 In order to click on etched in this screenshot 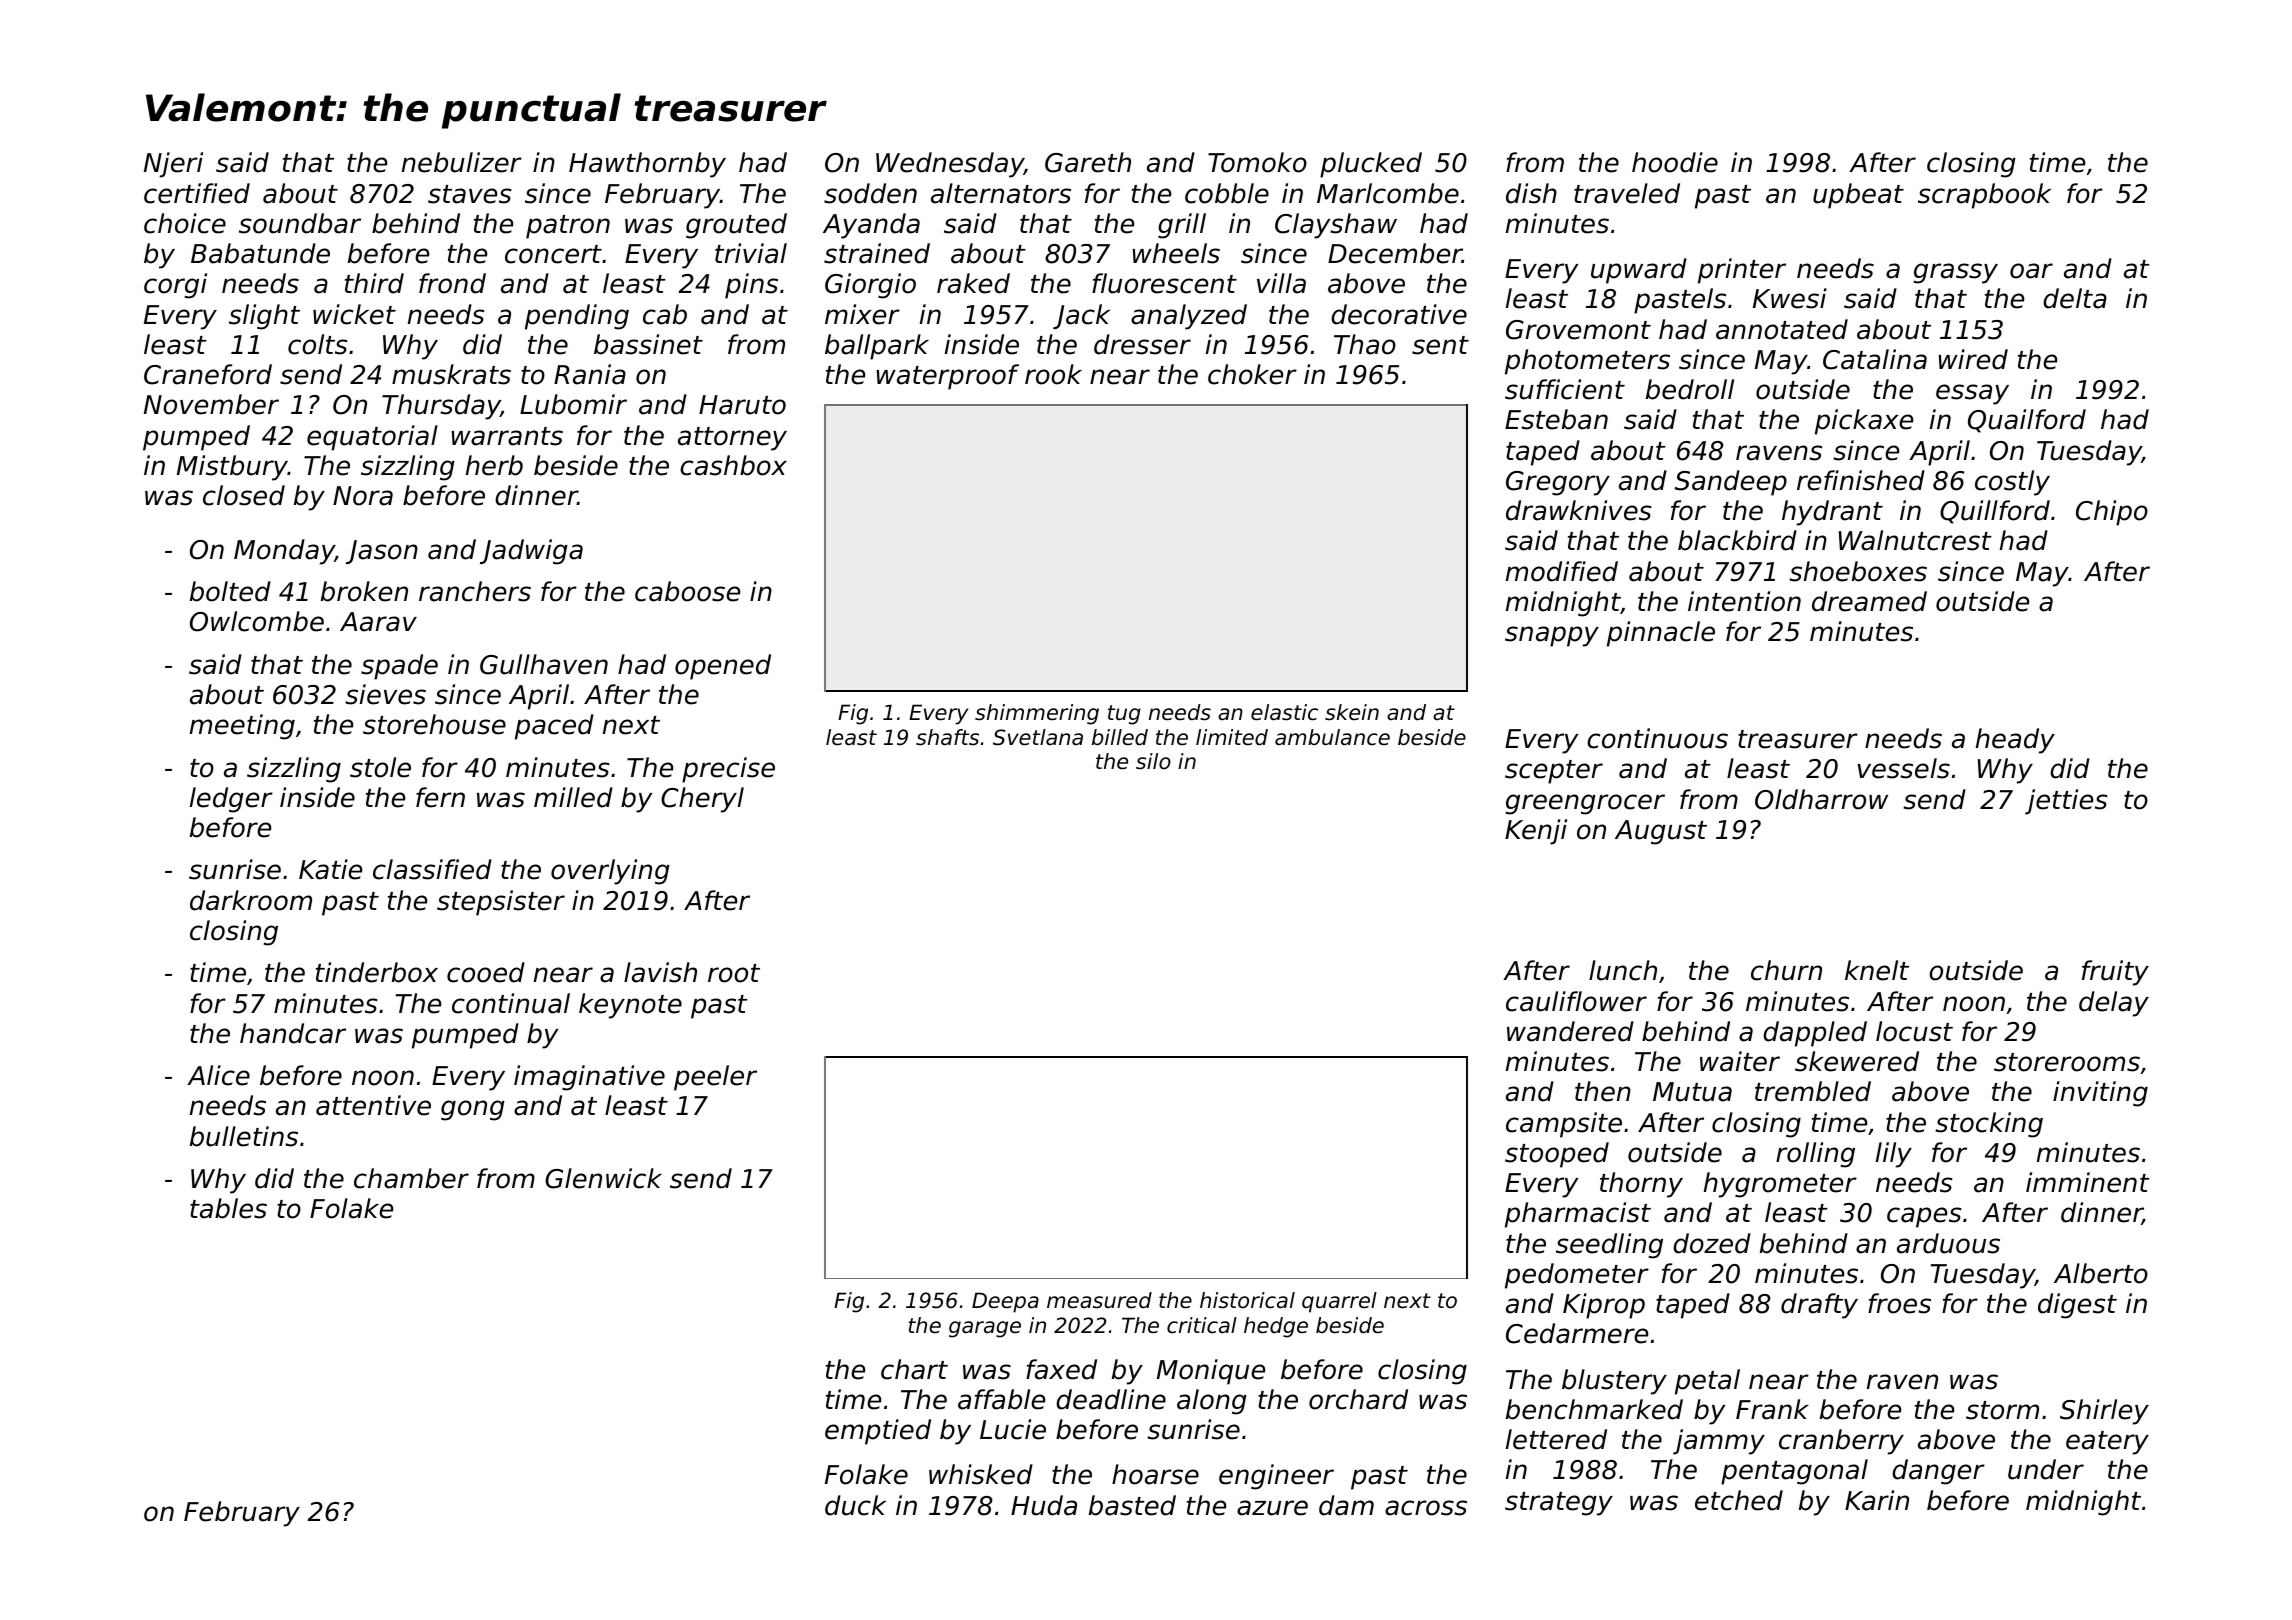, I will do `click(1739, 1500)`.
